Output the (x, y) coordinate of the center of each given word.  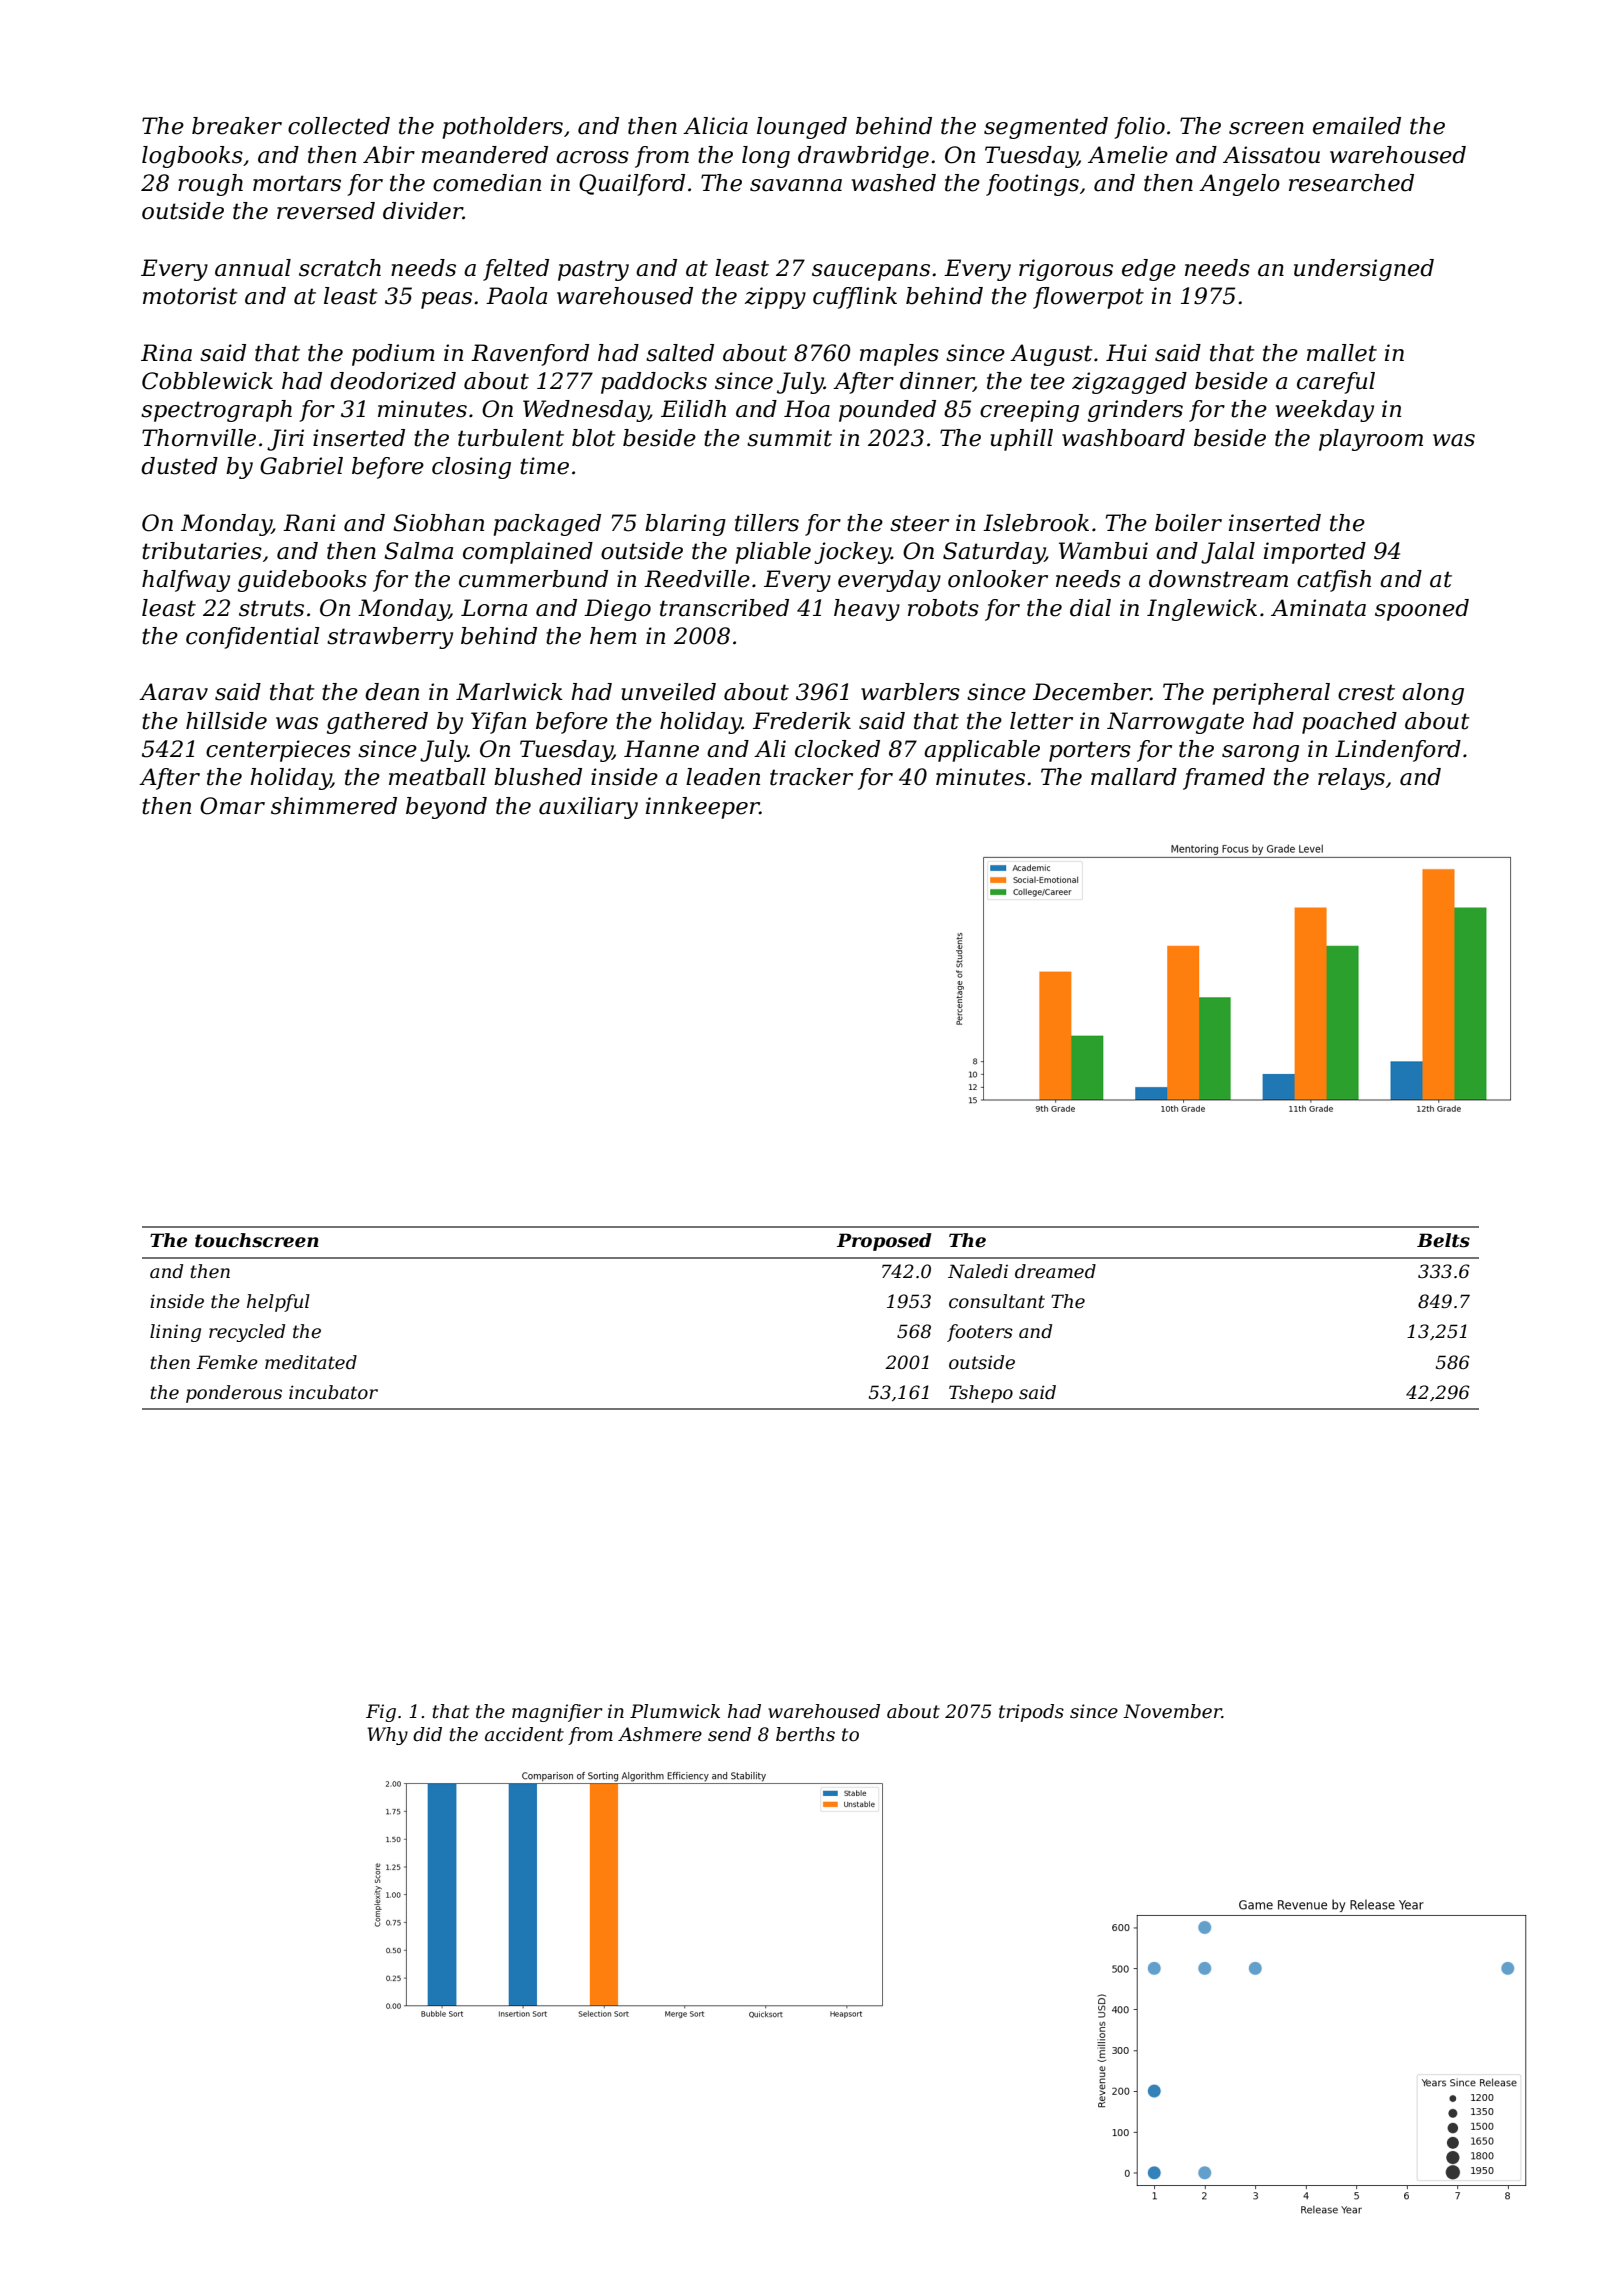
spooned (1422, 610)
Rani (309, 523)
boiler (1188, 523)
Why (387, 1736)
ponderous (234, 1394)
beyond (446, 808)
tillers (767, 523)
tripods (1031, 1713)
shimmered (334, 806)
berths (805, 1734)
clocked (837, 749)
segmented (1046, 128)
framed (1224, 779)
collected (339, 126)
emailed (1357, 126)
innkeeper (703, 808)
